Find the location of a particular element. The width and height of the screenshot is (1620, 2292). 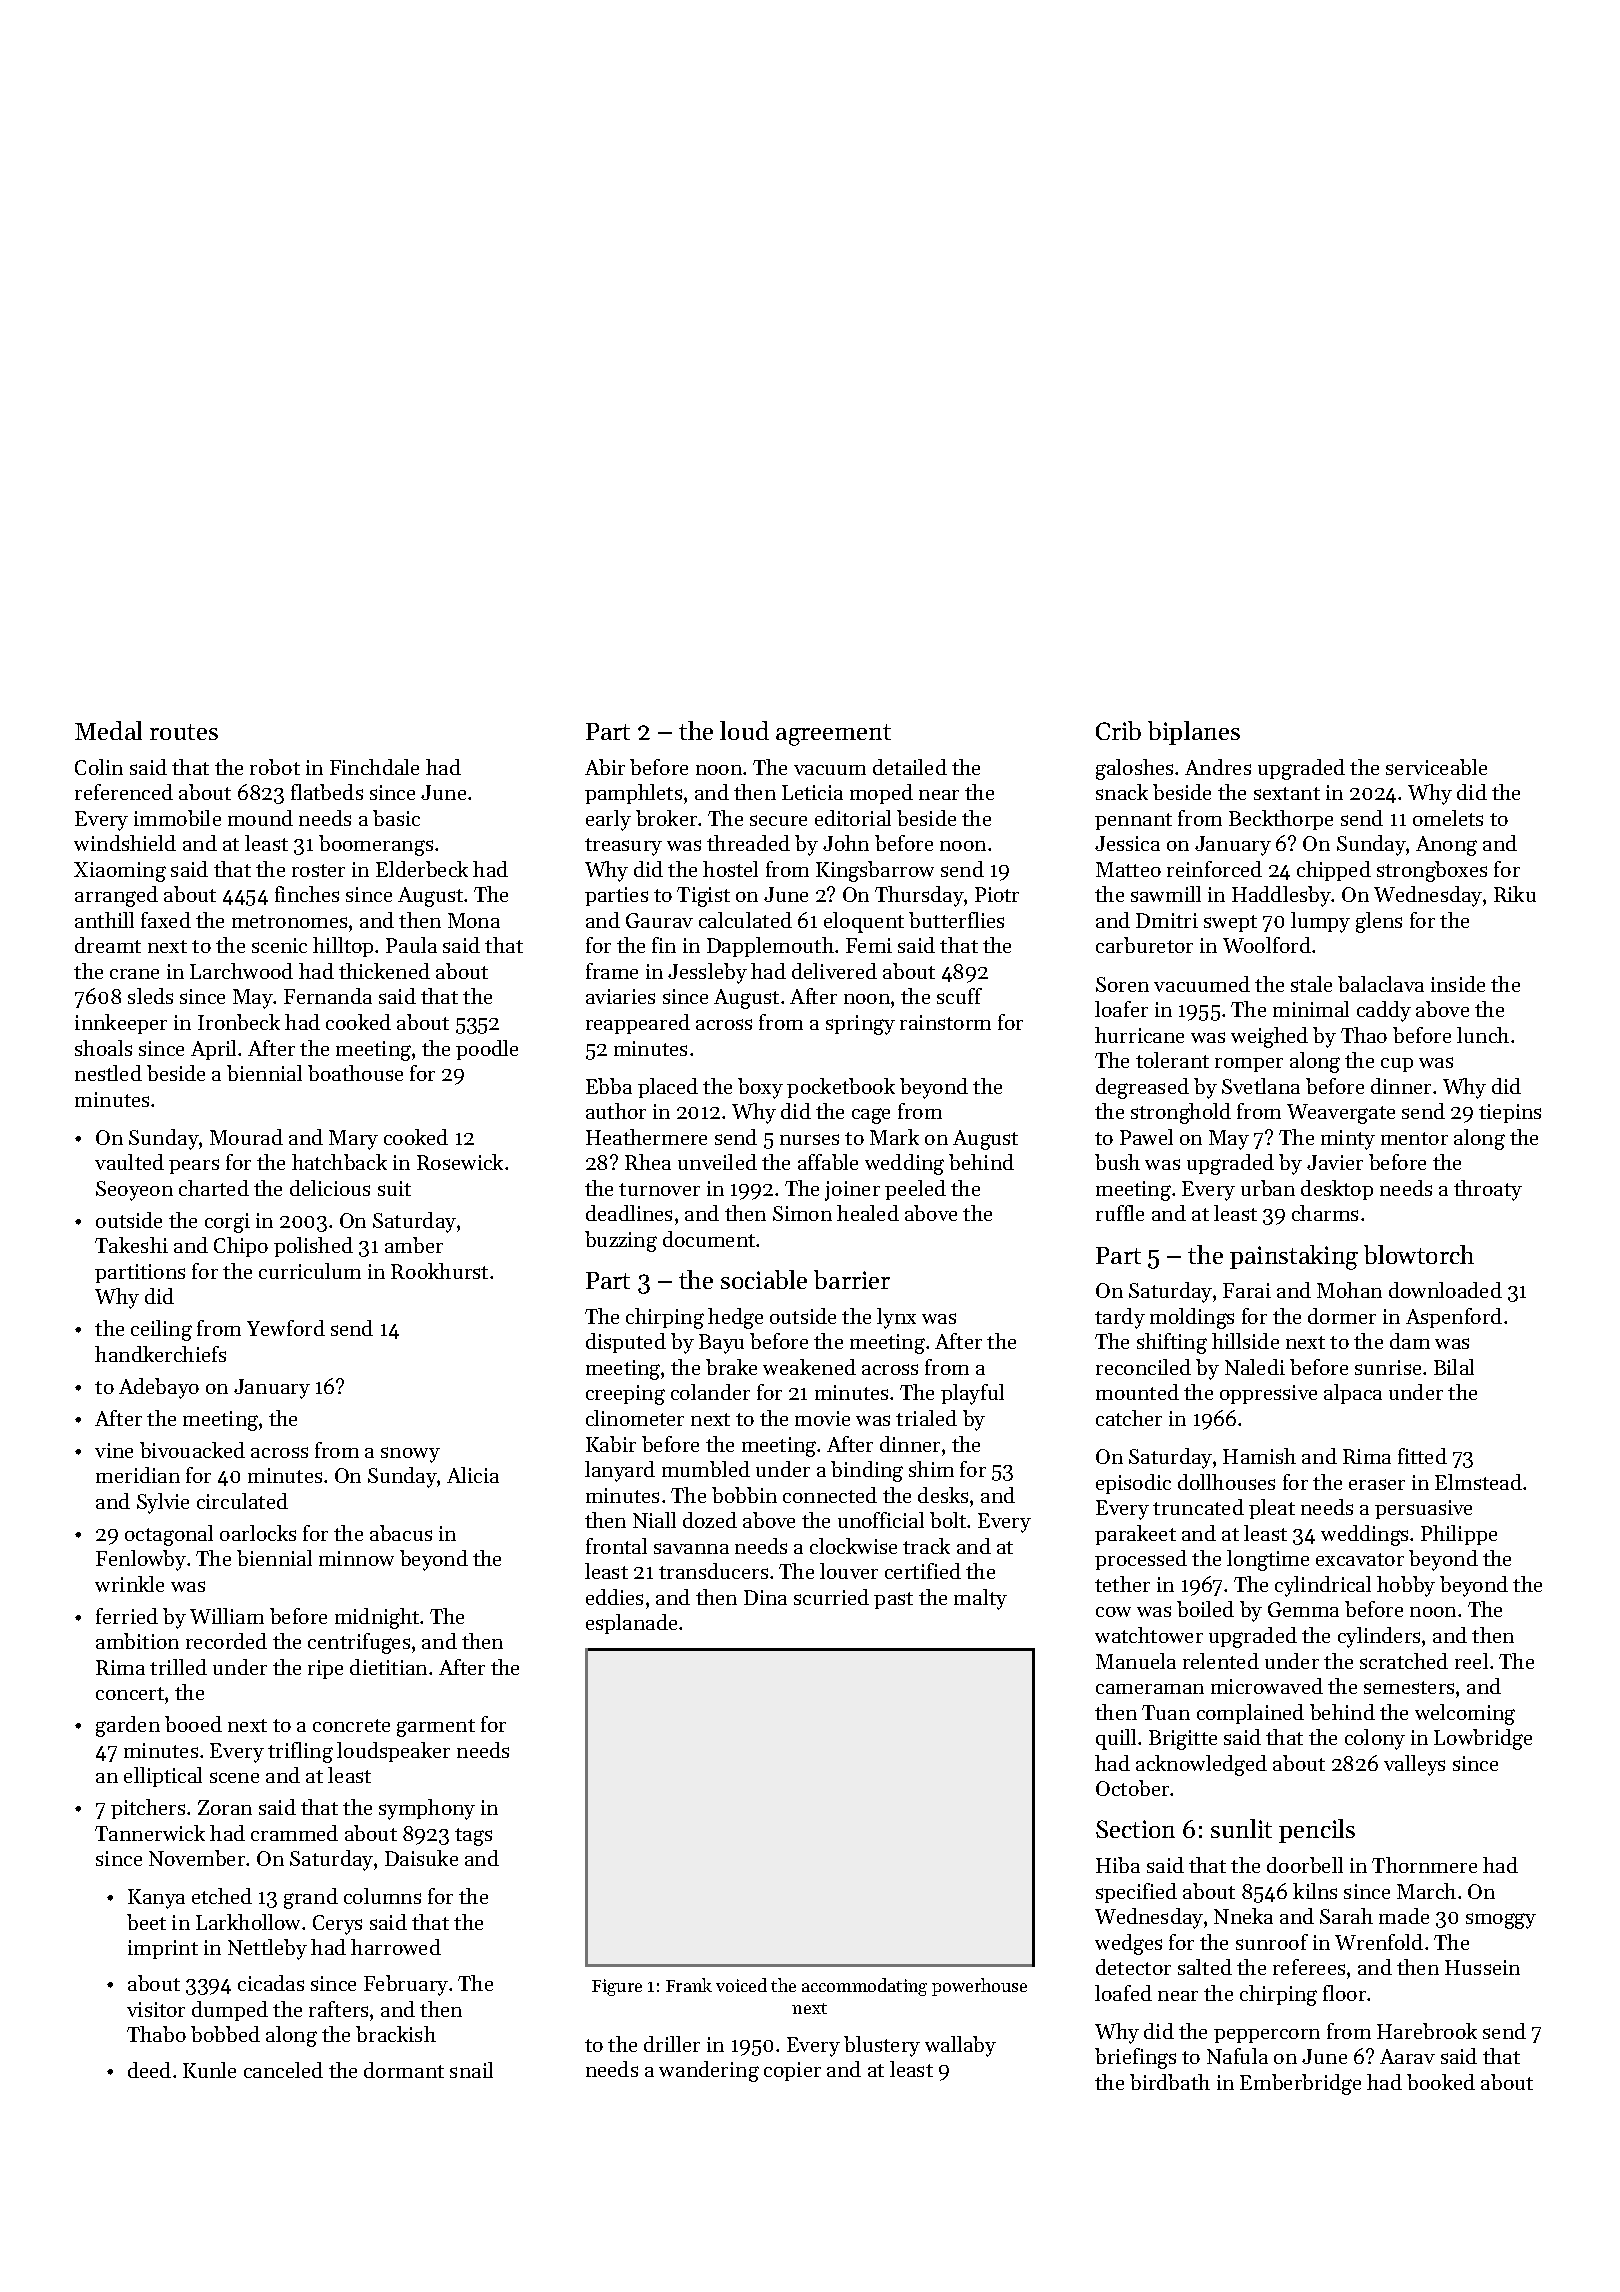

tags is located at coordinates (473, 1837).
